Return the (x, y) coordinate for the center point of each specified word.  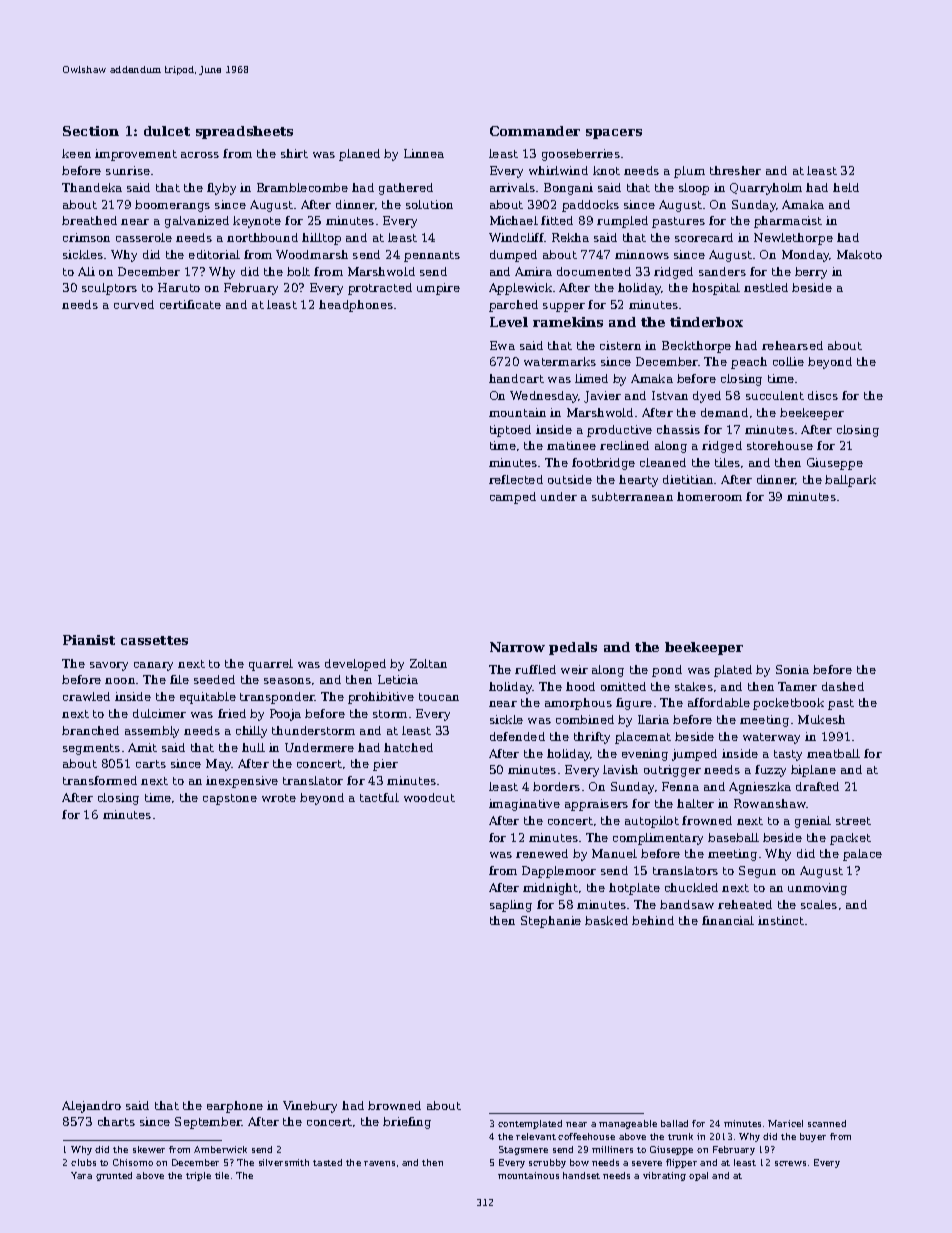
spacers (614, 134)
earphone (235, 1107)
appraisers (596, 805)
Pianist (89, 640)
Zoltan (428, 663)
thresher (735, 170)
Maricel (785, 1123)
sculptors (109, 289)
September (208, 1123)
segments (91, 749)
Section (91, 131)
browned (394, 1105)
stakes (694, 686)
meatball (833, 753)
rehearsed (792, 345)
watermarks (560, 361)
